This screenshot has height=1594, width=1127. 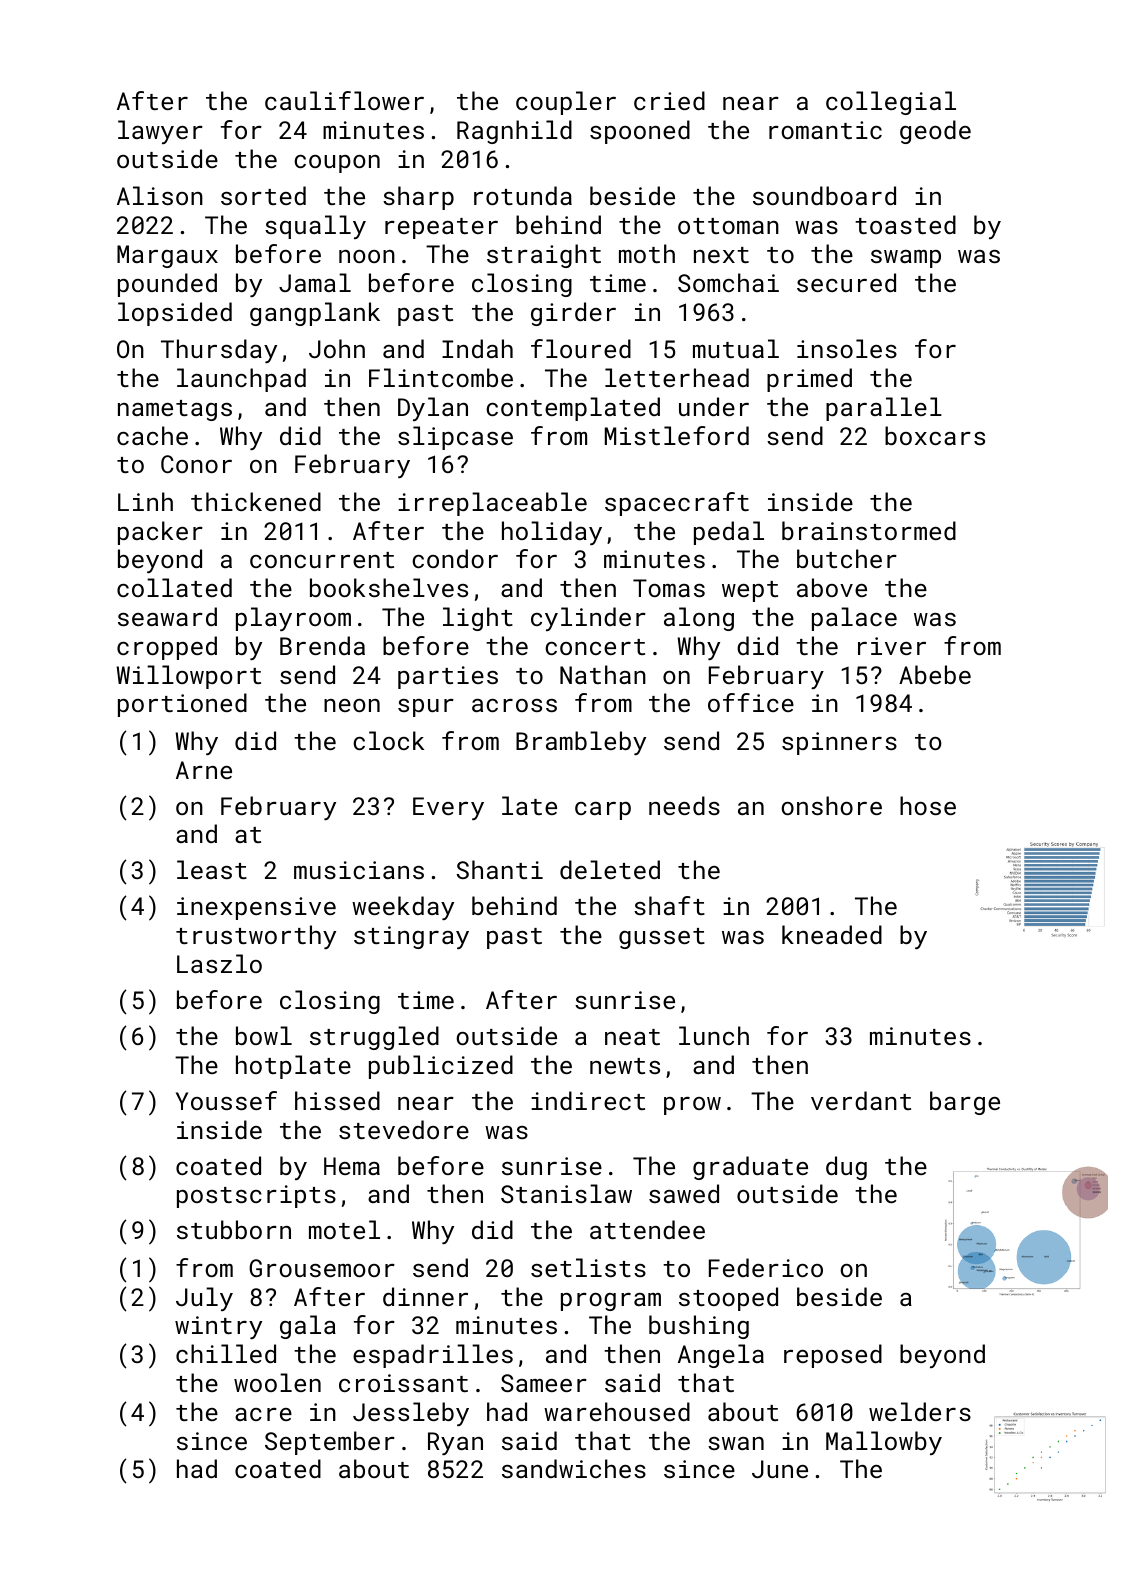 What do you see at coordinates (892, 646) in the screenshot?
I see `river` at bounding box center [892, 646].
